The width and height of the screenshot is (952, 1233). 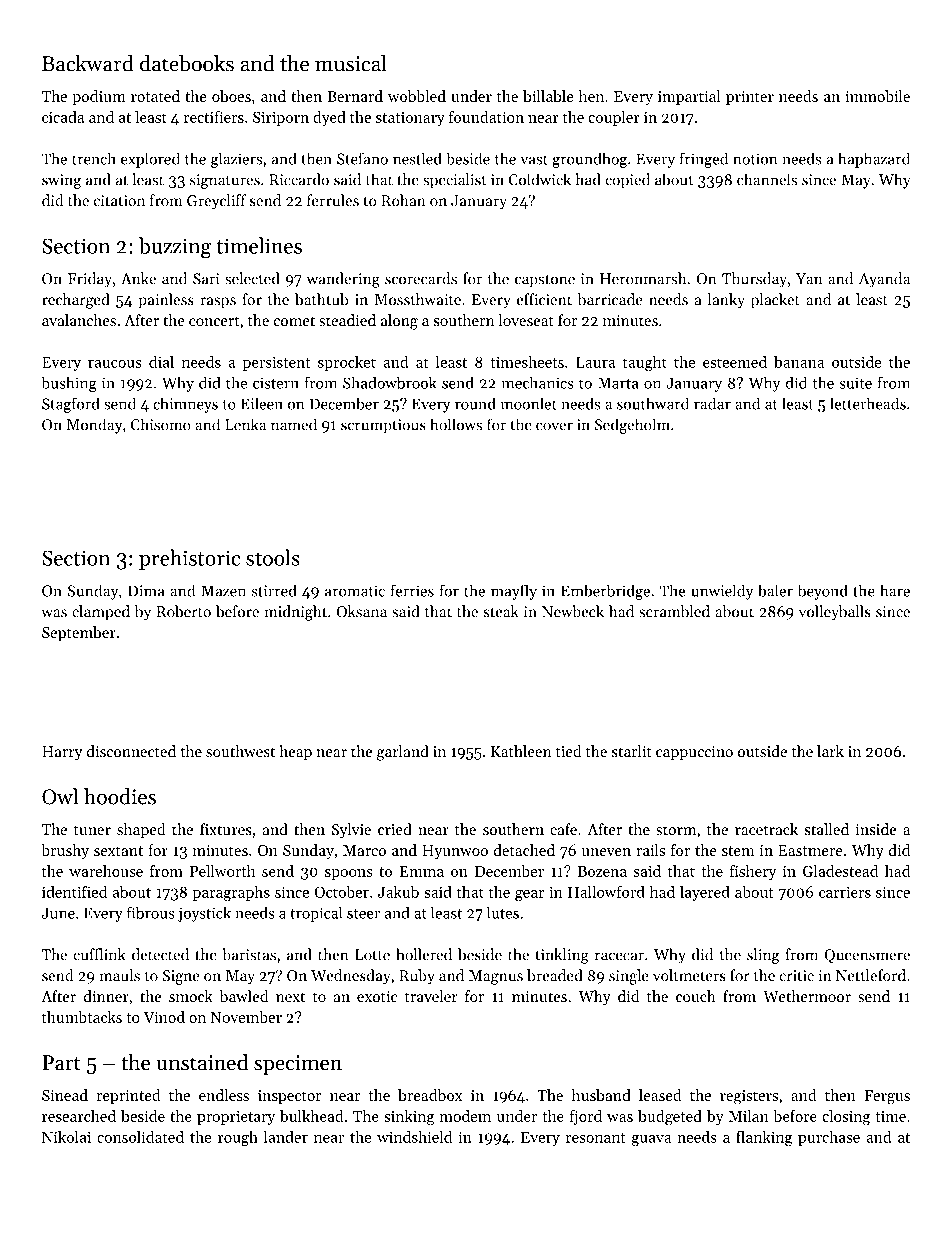 I want to click on Backward, so click(x=88, y=63).
